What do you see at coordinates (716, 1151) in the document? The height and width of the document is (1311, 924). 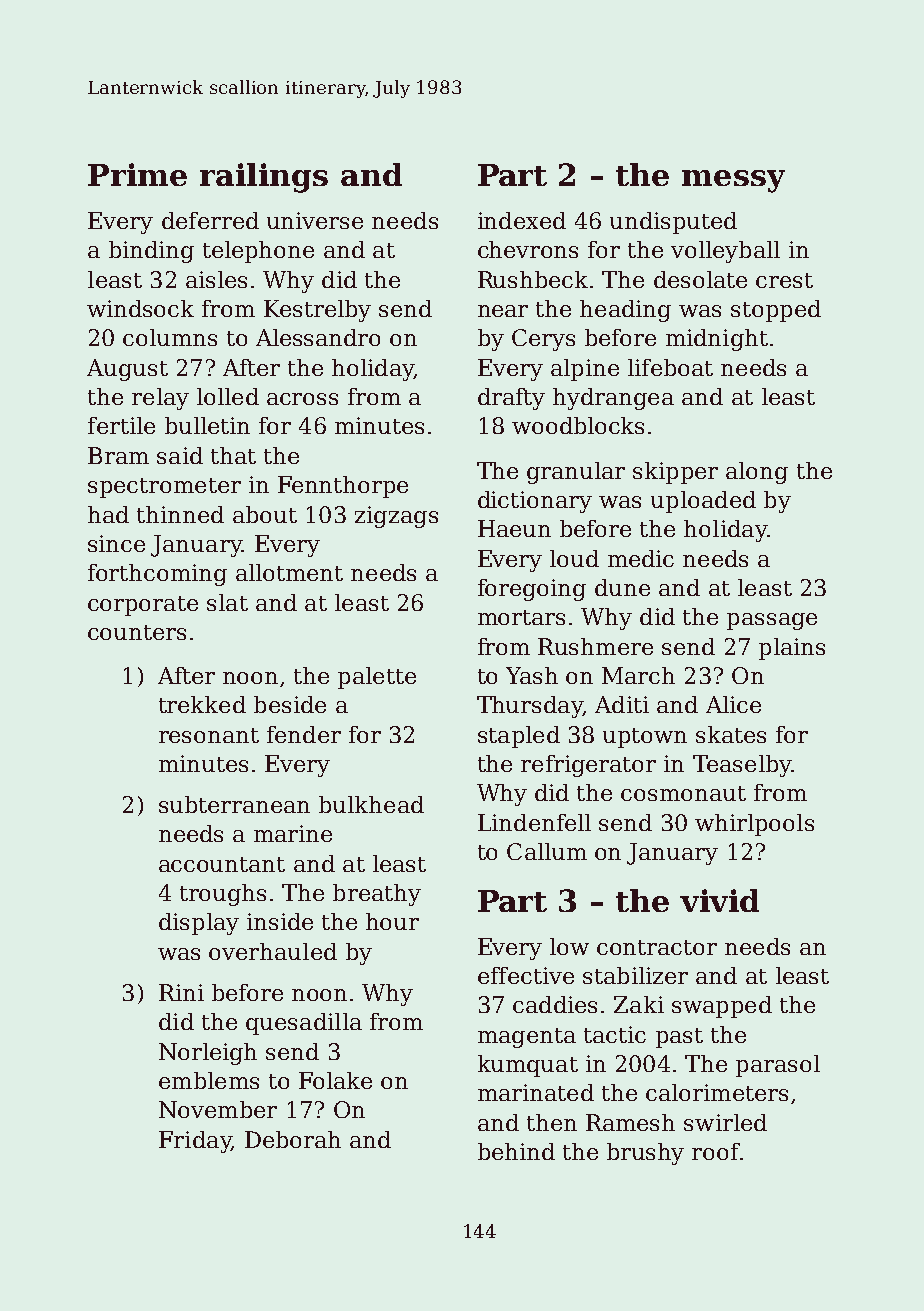 I see `roof` at bounding box center [716, 1151].
